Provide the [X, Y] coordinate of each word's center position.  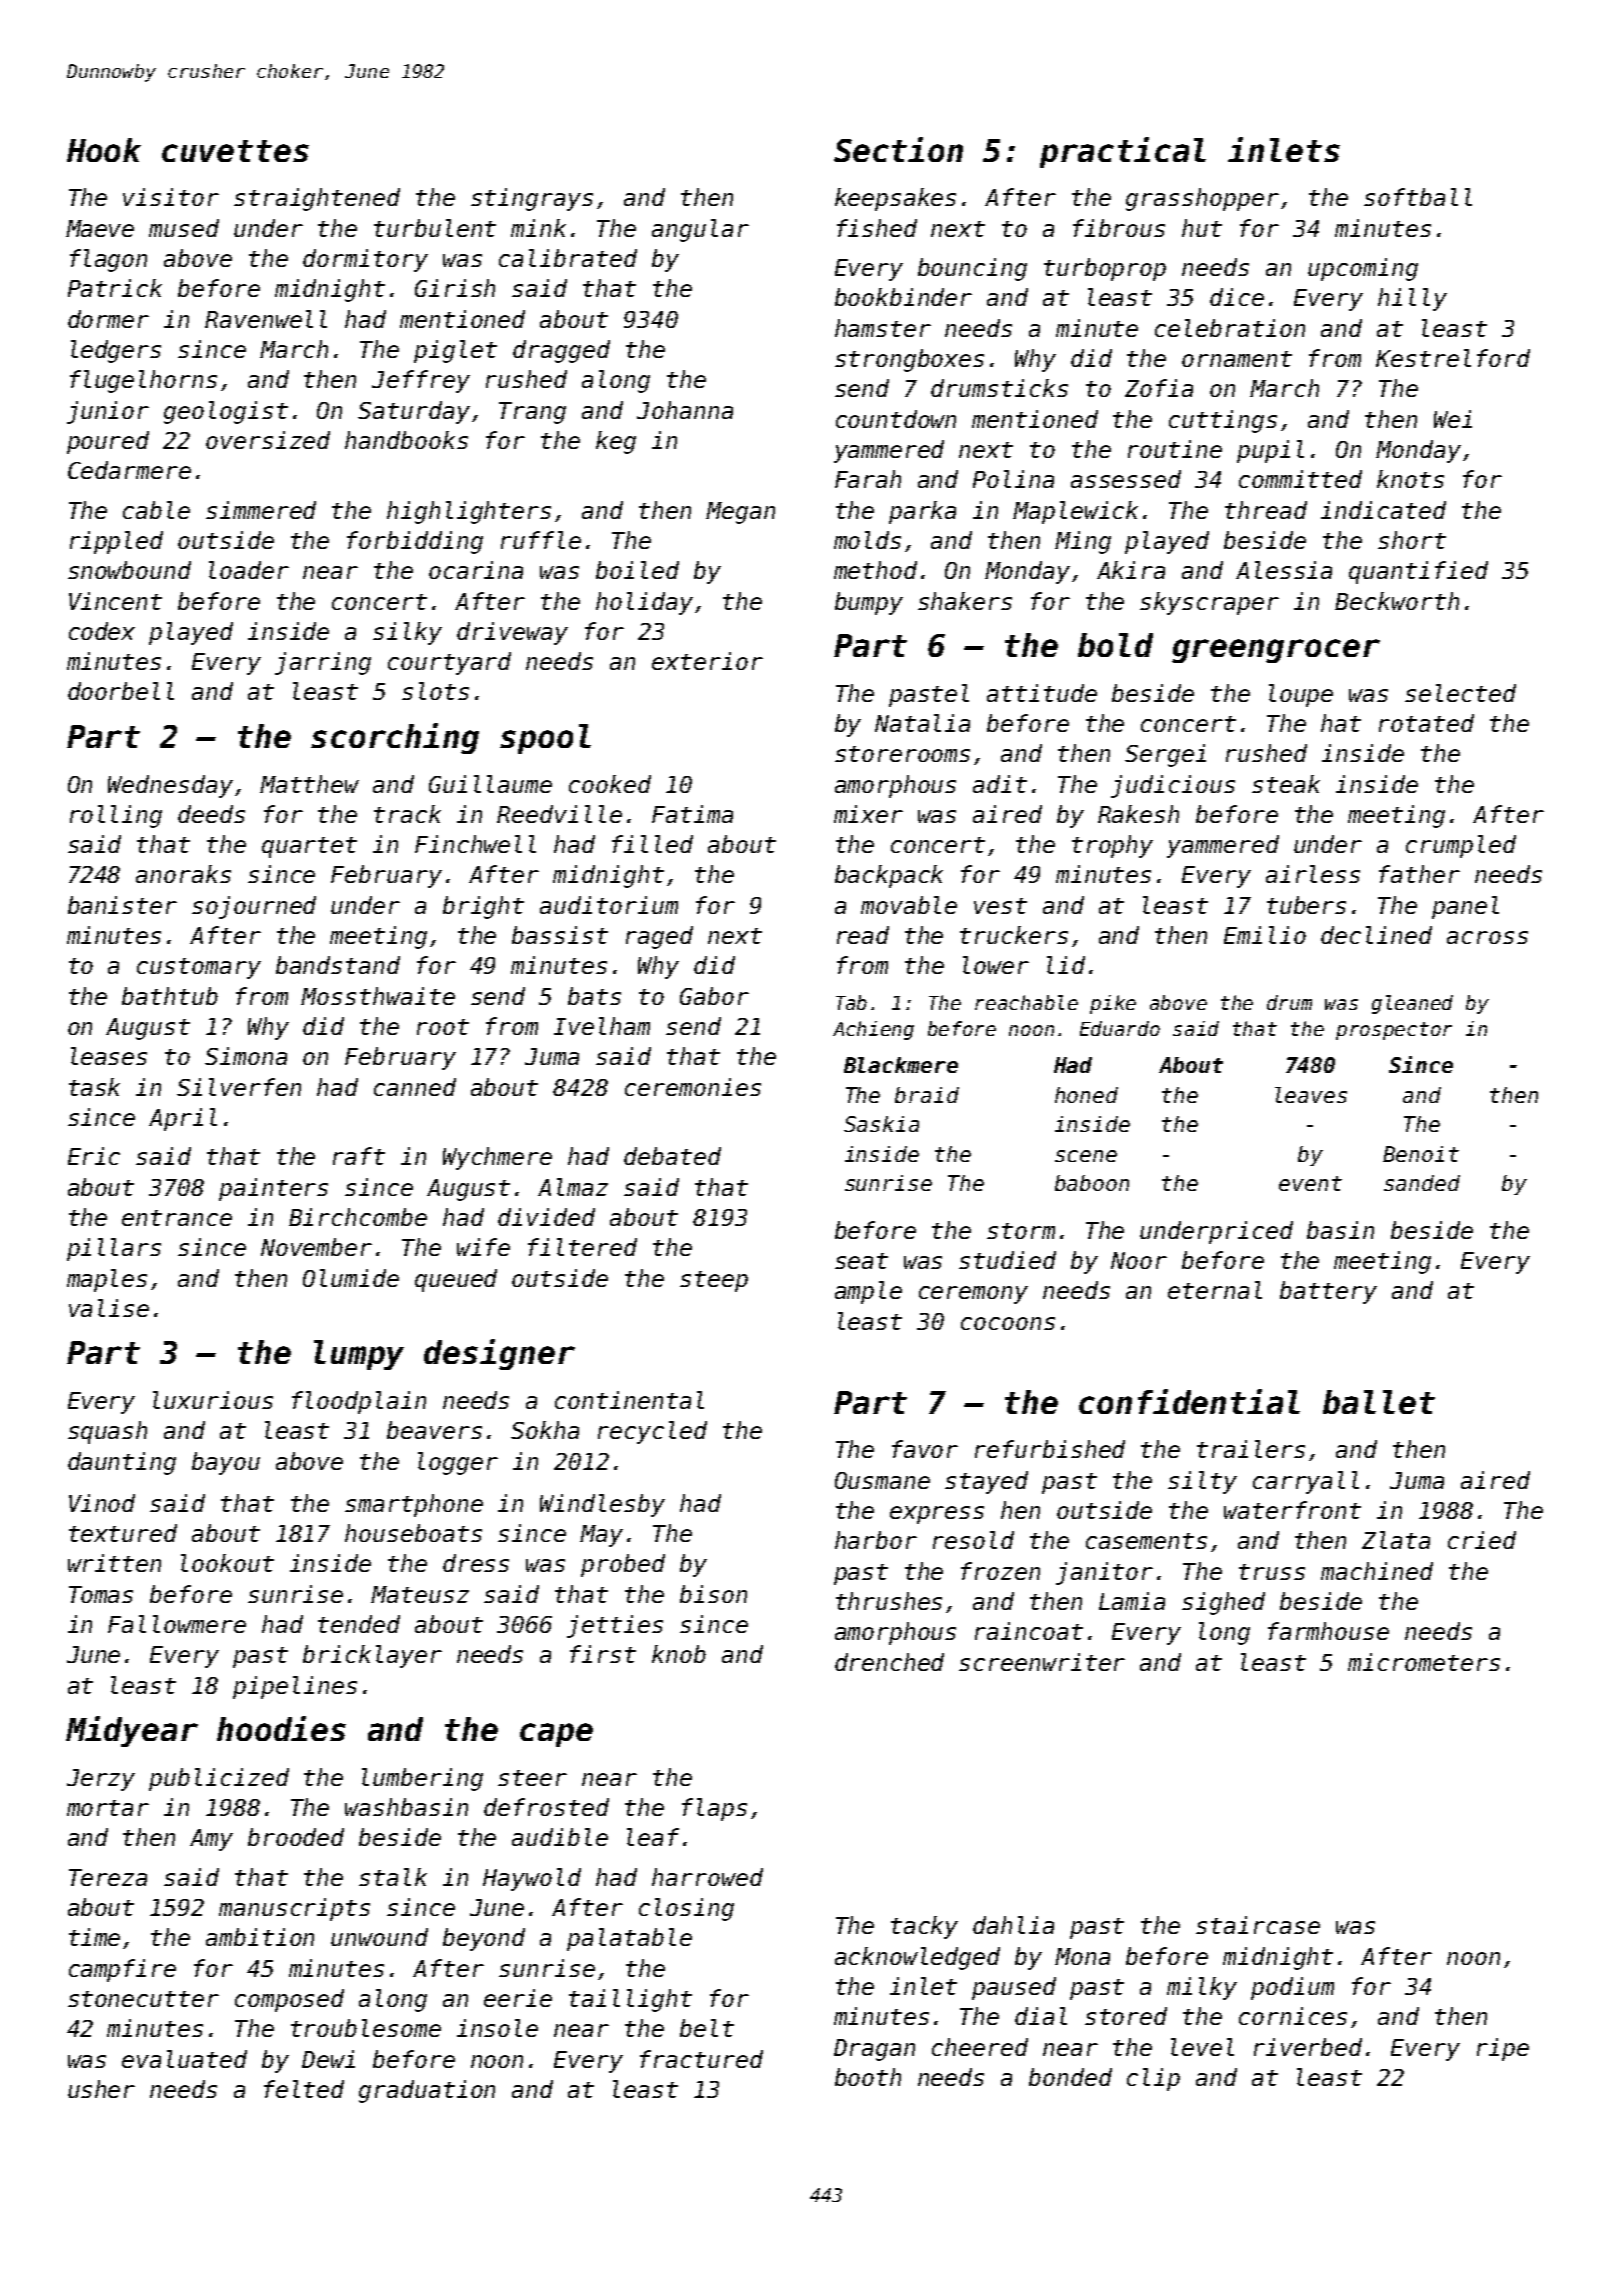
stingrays [532, 199]
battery [1328, 1292]
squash [107, 1432]
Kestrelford [1453, 358]
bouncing [972, 269]
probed [623, 1565]
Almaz [573, 1187]
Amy [211, 1840]
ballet [1379, 1402]
